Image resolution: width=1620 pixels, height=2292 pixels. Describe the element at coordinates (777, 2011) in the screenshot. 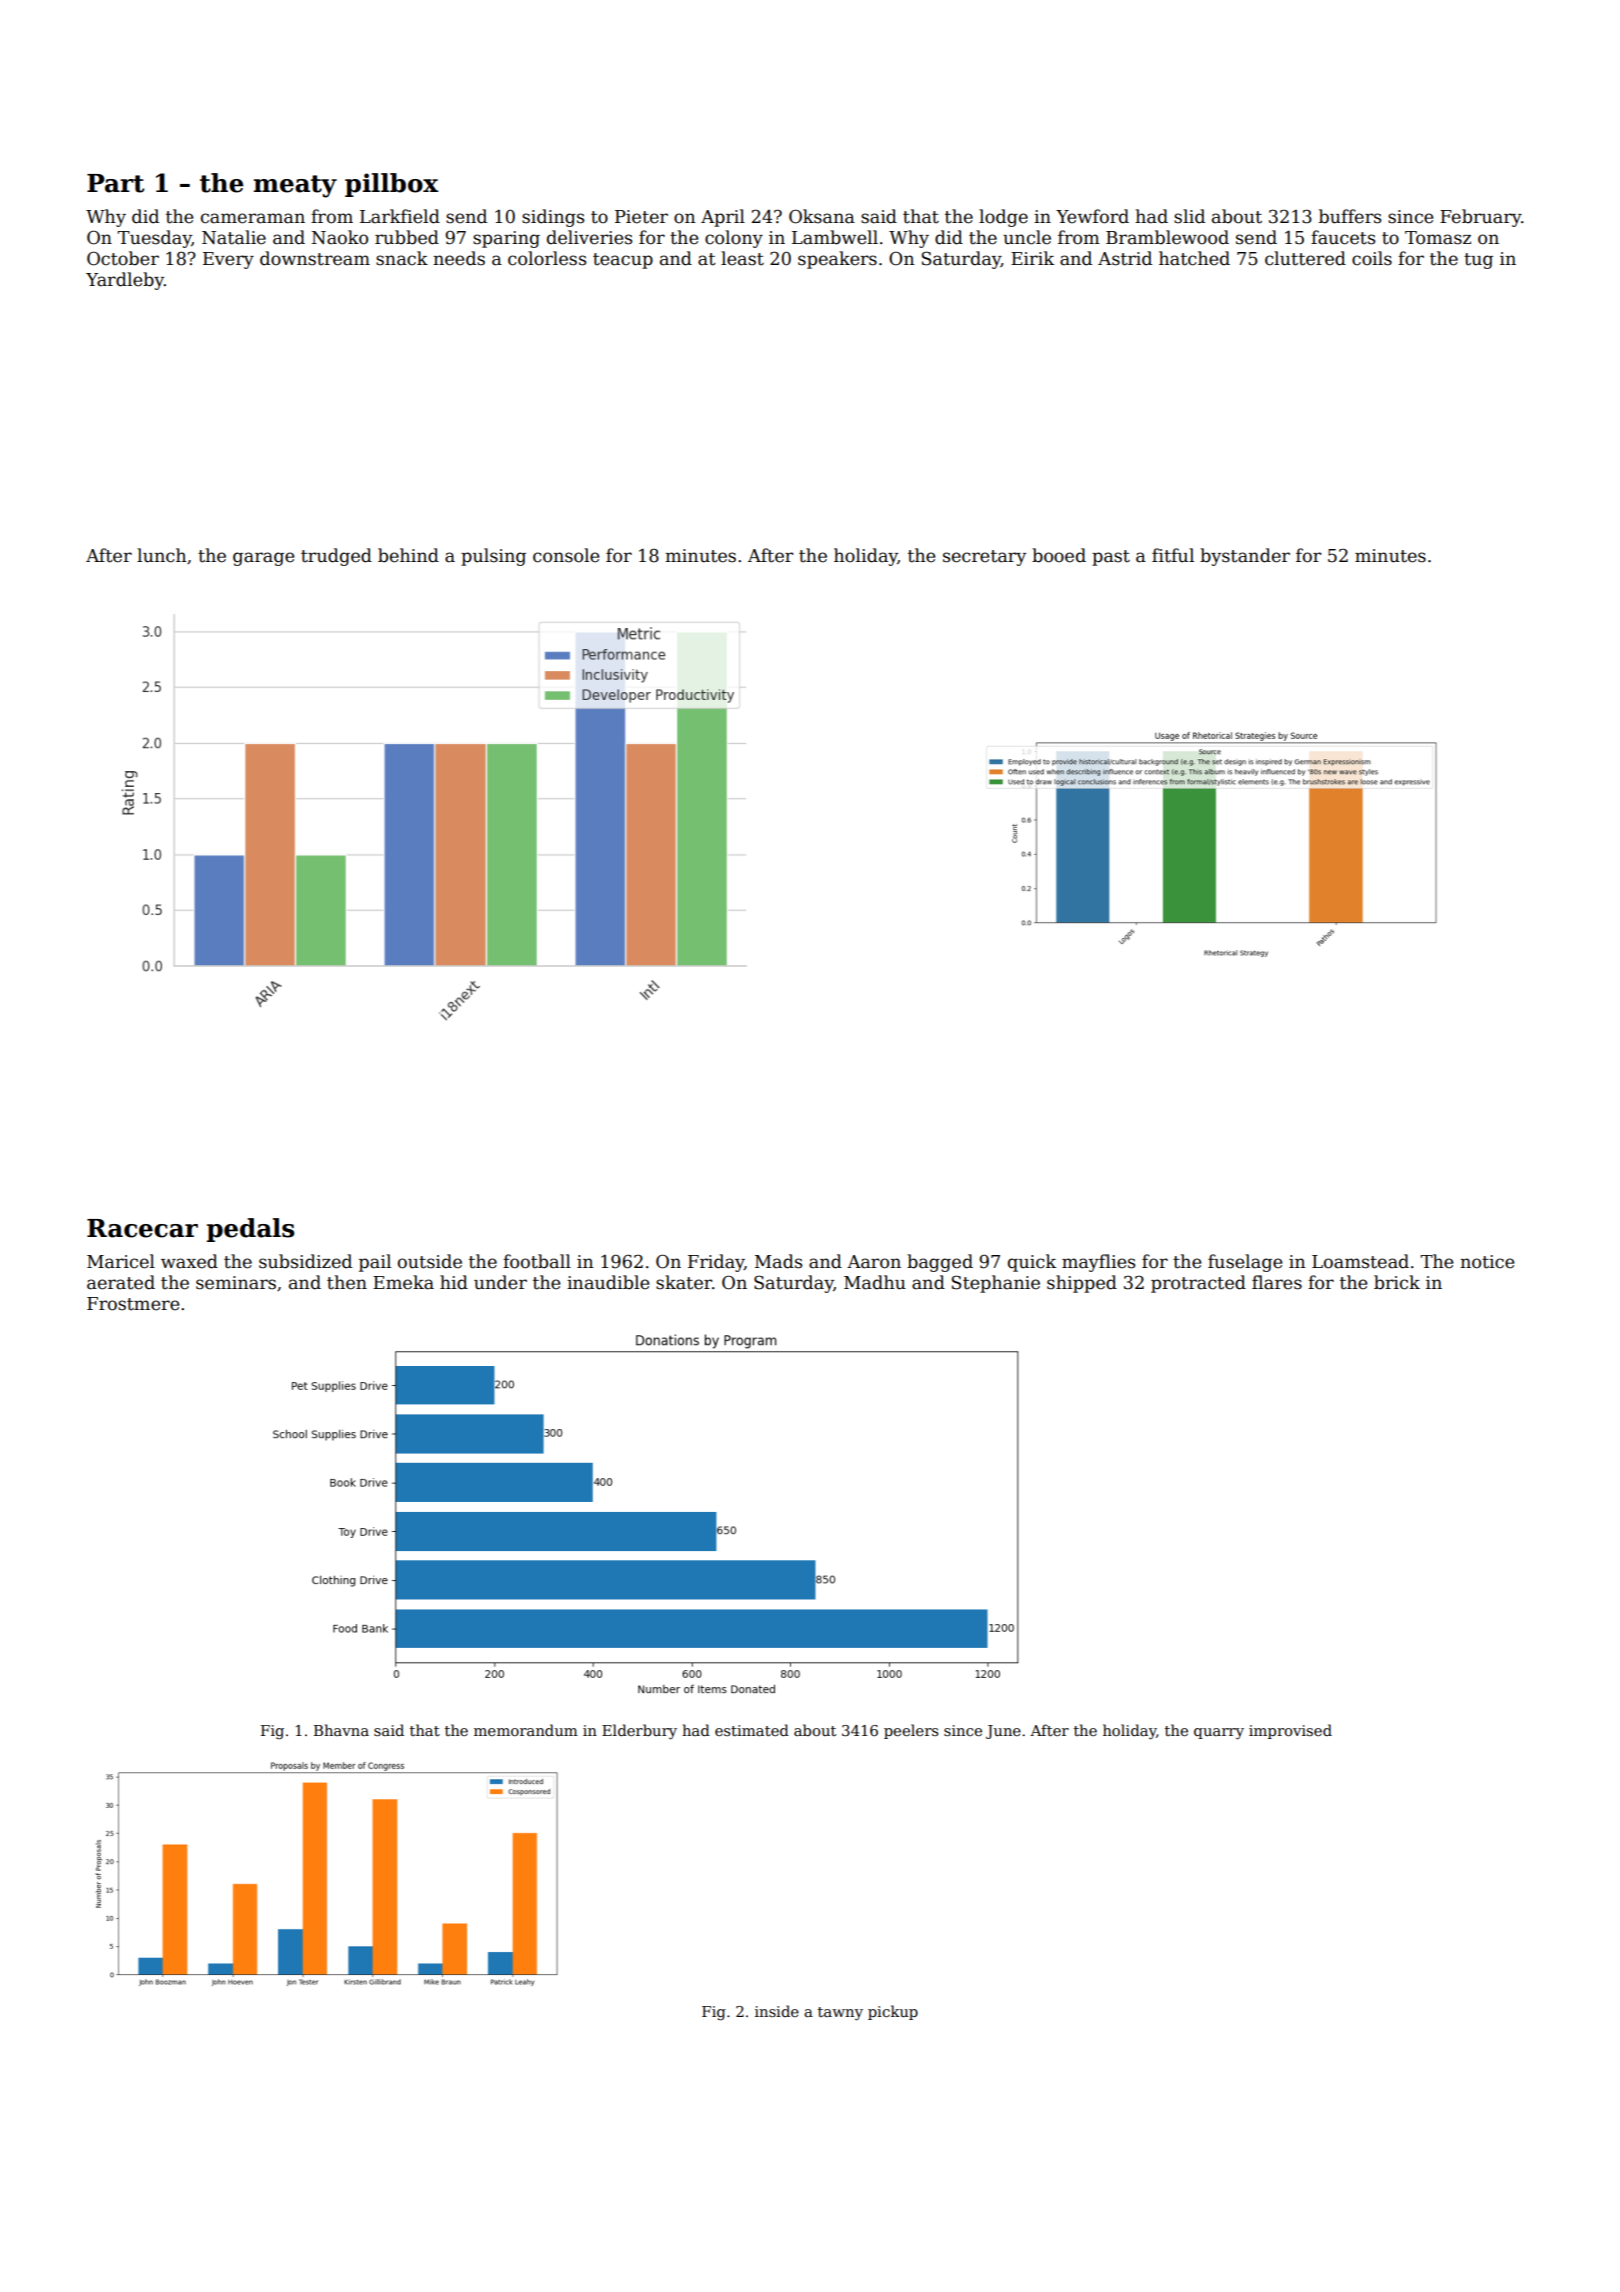

I see `inside` at that location.
